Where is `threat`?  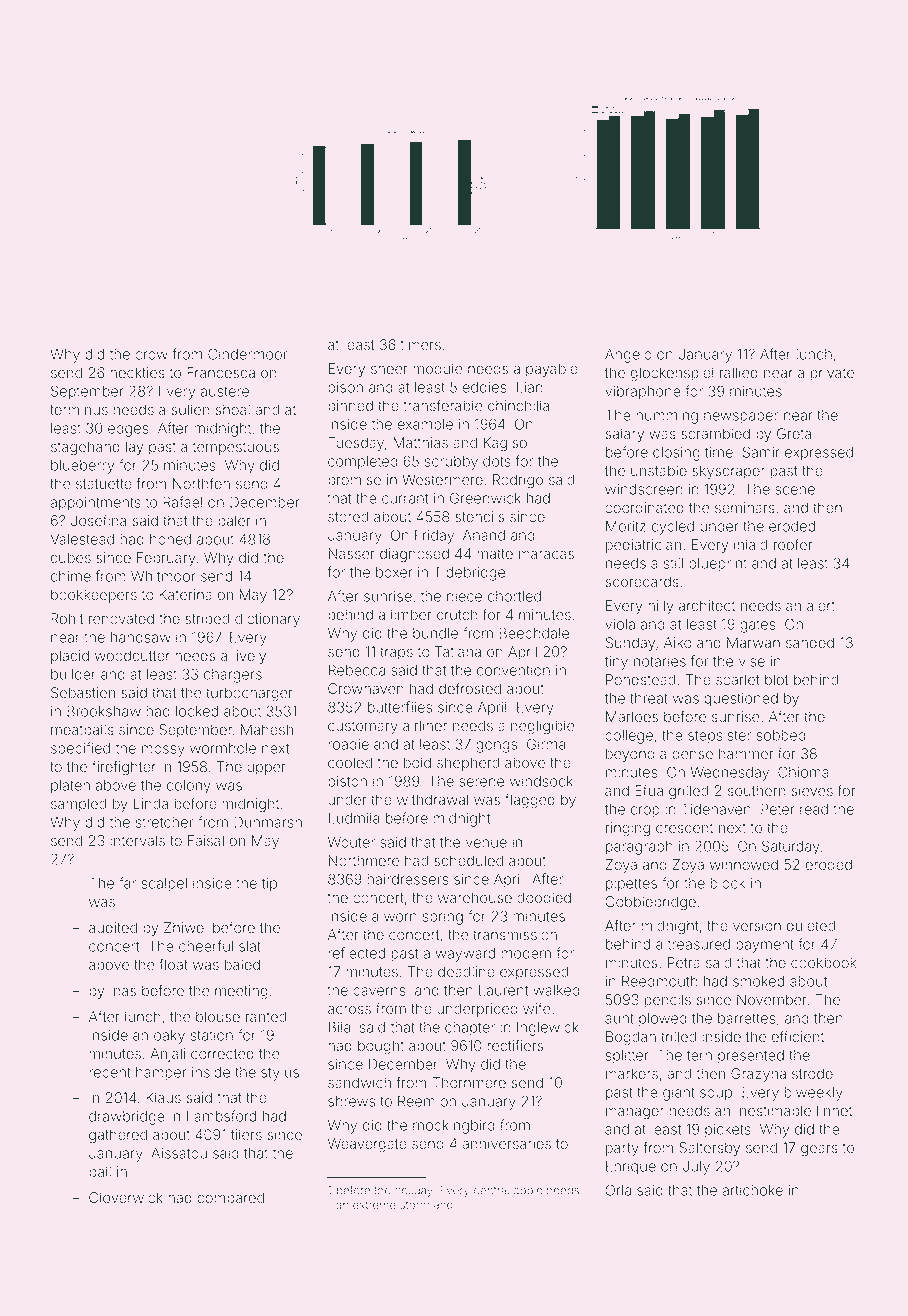
threat is located at coordinates (649, 698).
